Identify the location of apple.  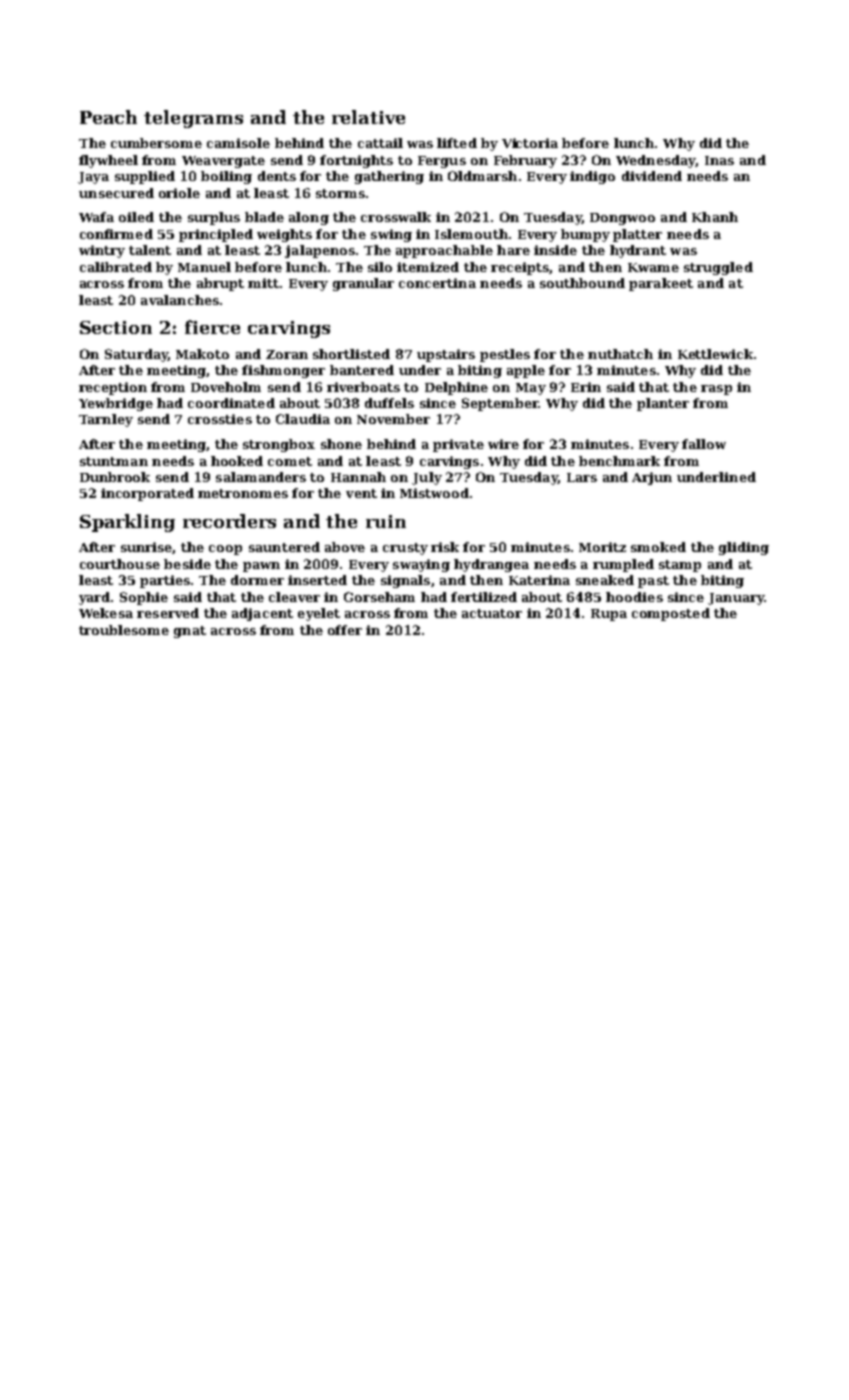
(526, 371).
